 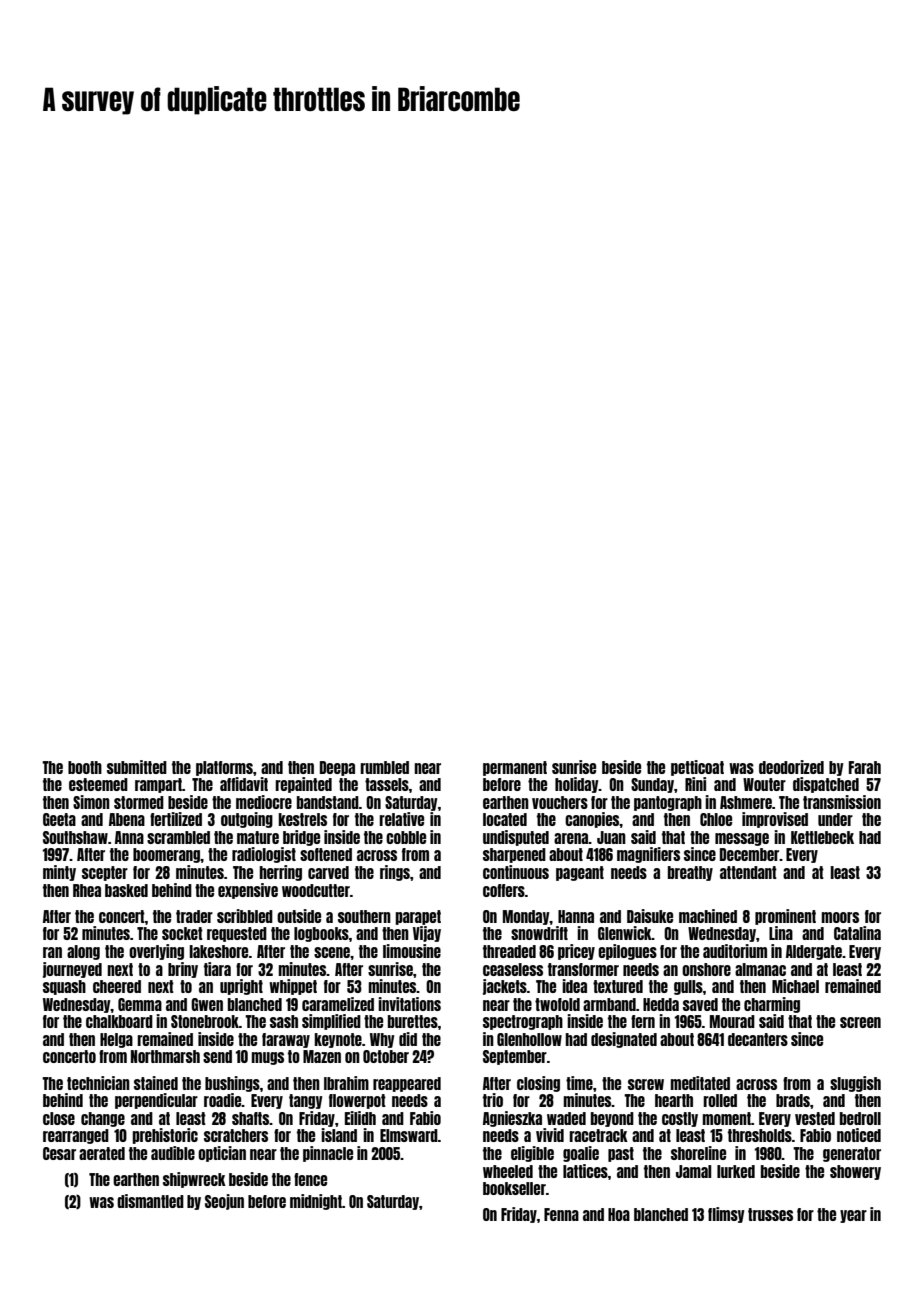 I want to click on fern, so click(x=643, y=1021).
